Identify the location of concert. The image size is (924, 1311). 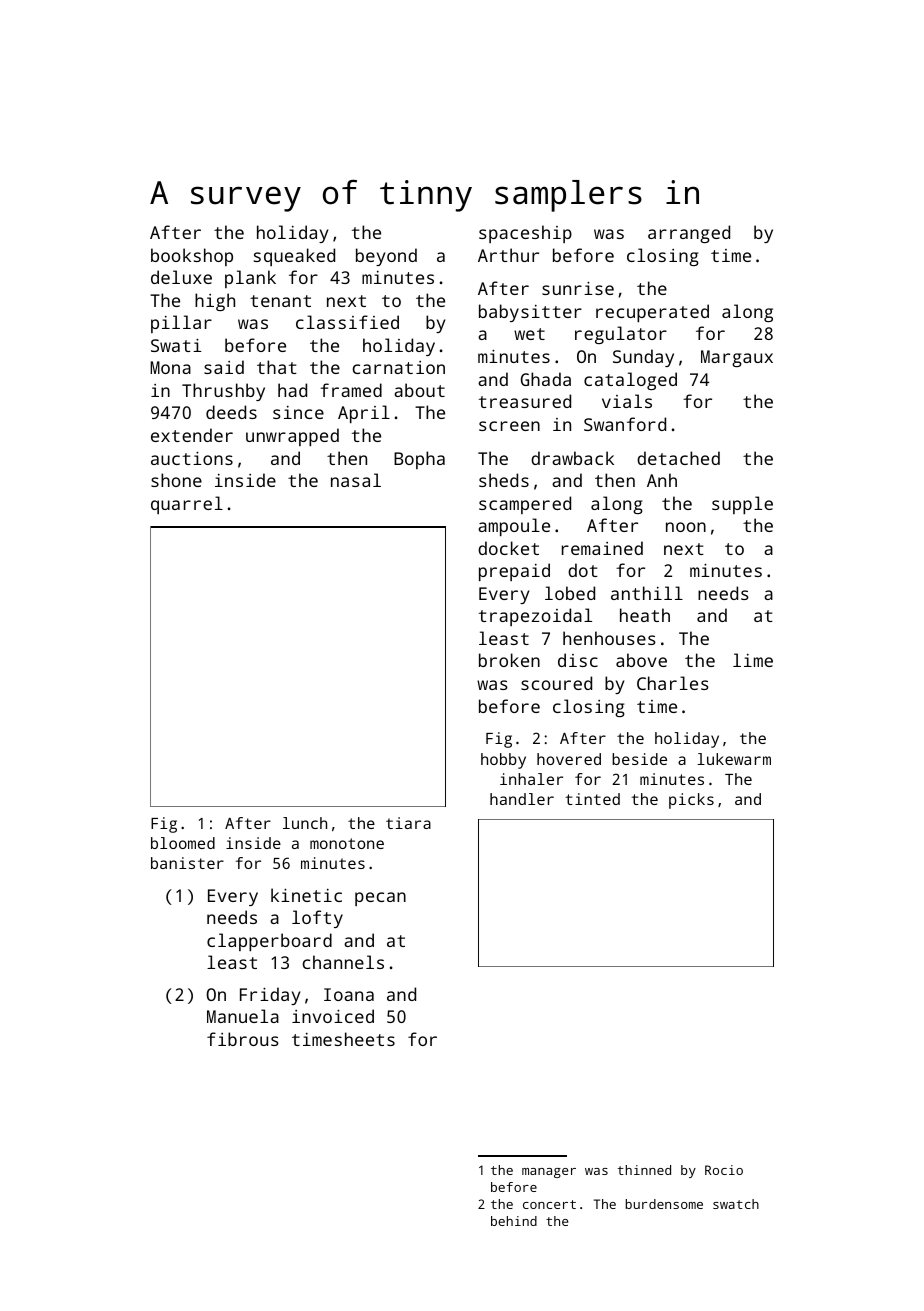
(549, 1204).
